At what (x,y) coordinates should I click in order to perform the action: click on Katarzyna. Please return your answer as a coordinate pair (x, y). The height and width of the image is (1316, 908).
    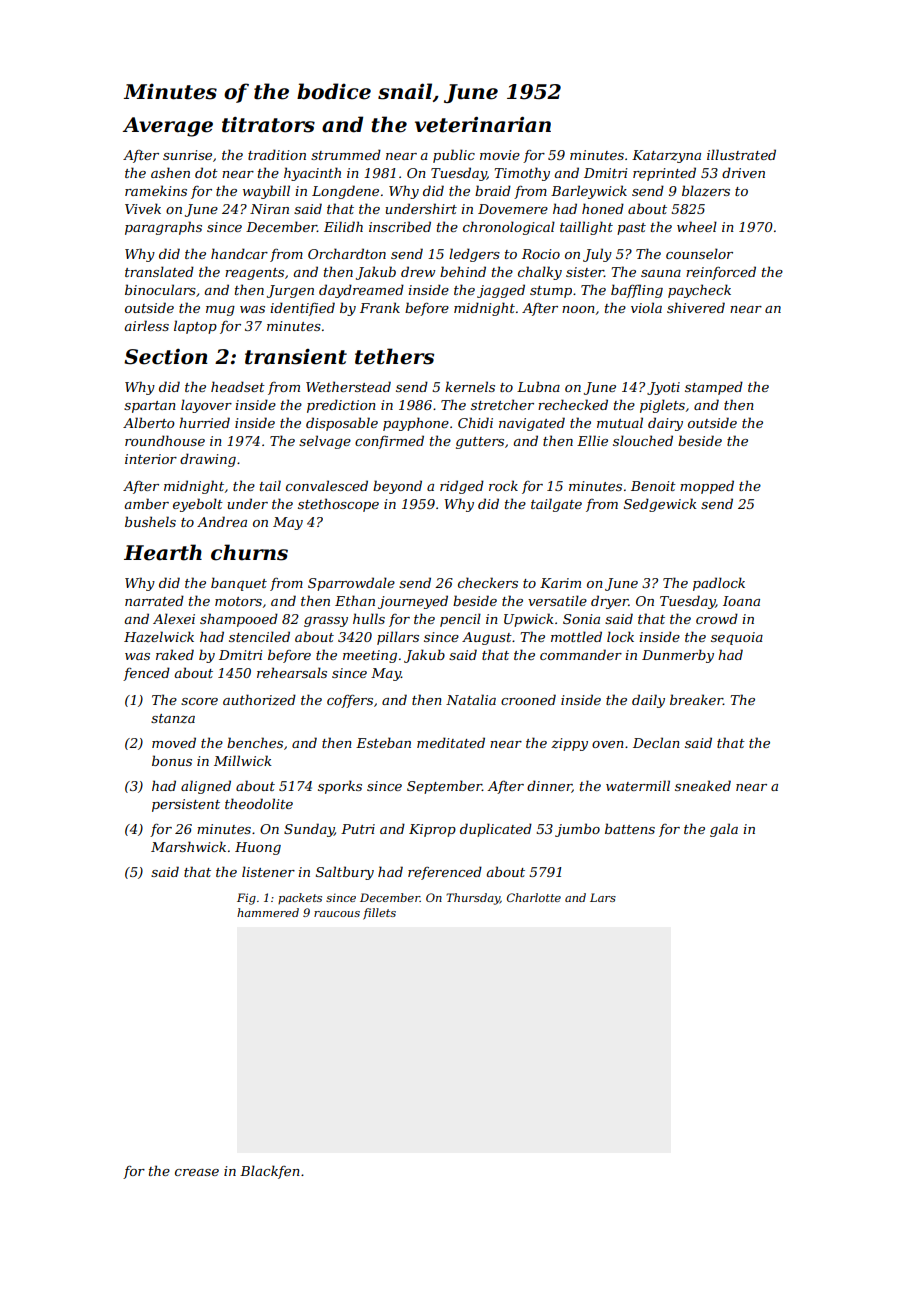
    Looking at the image, I should click on (666, 156).
